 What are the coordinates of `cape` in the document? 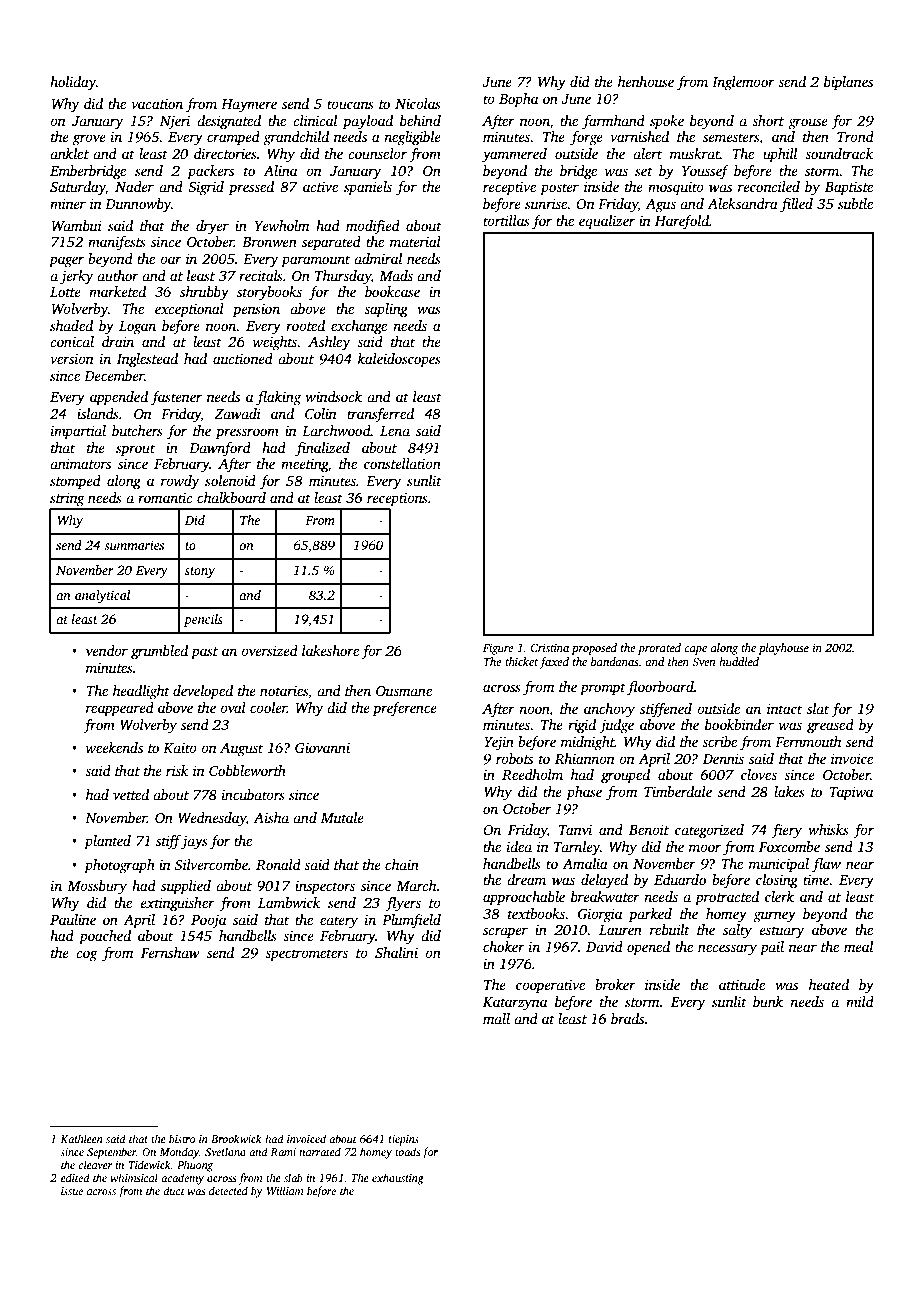 It's located at (696, 650).
